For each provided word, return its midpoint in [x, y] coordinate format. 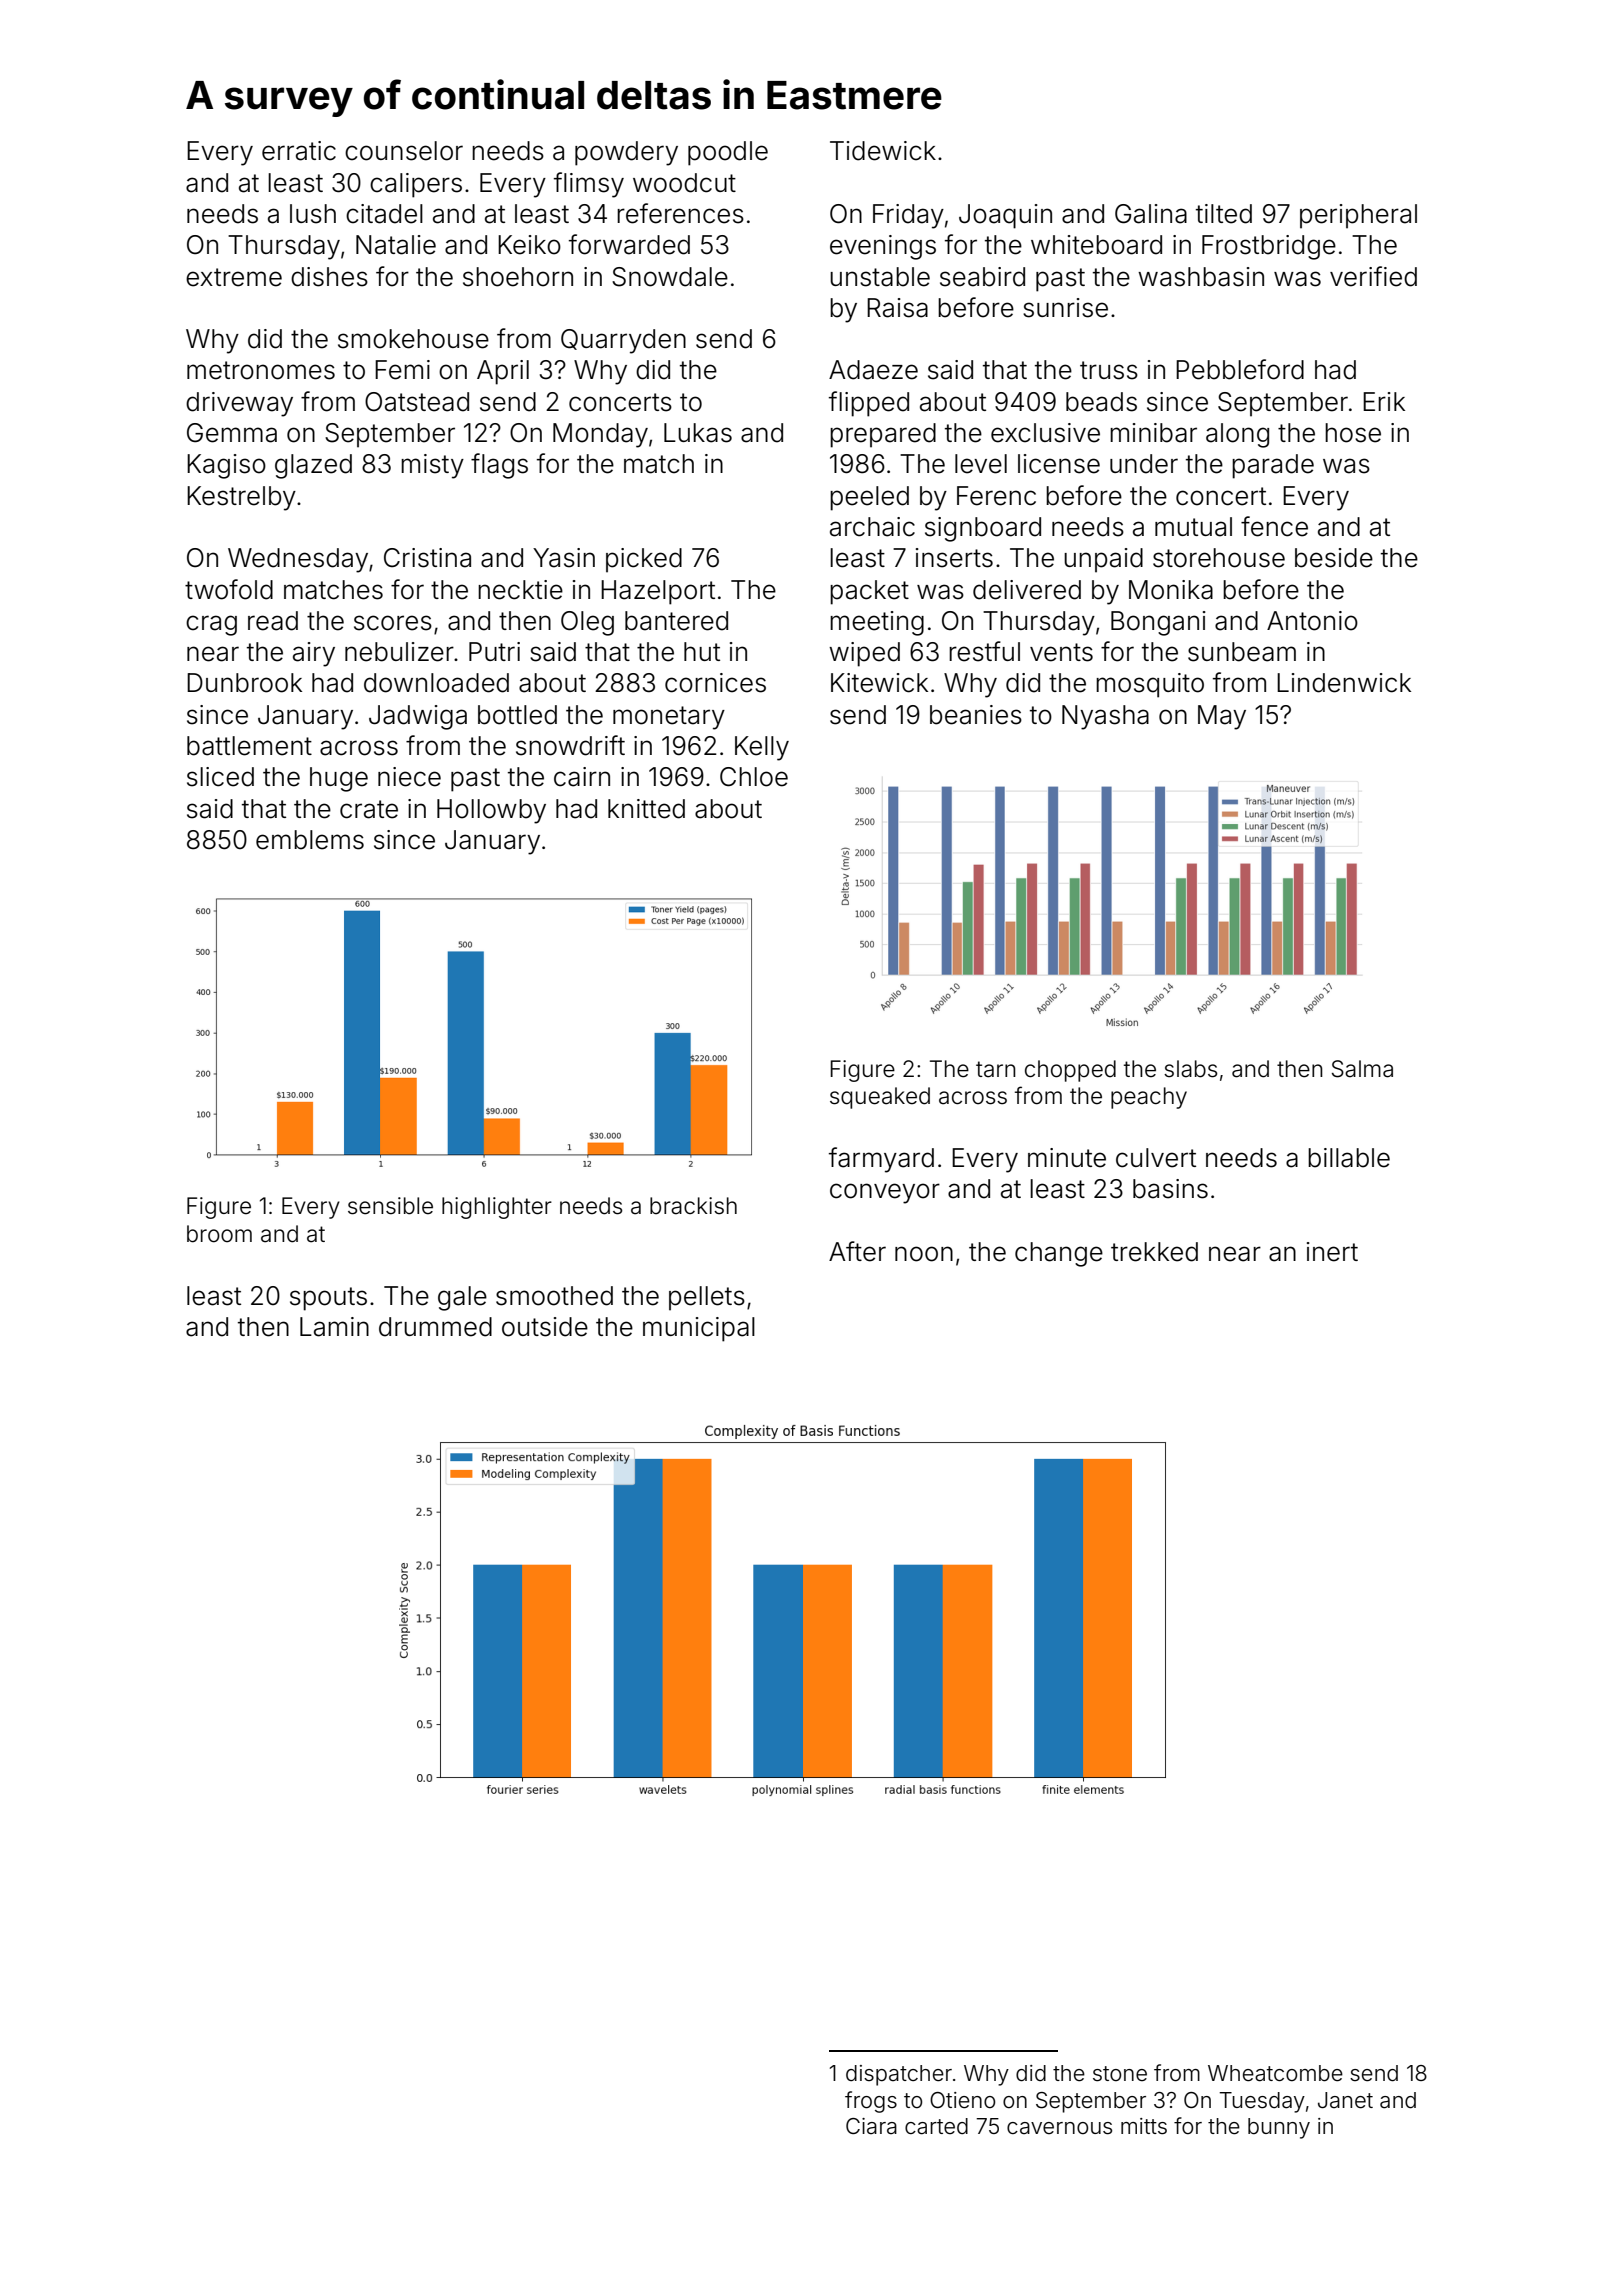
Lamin [334, 1327]
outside [545, 1327]
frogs [871, 2102]
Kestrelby [241, 498]
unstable [880, 277]
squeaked [880, 1098]
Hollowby [491, 811]
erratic [299, 151]
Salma [1362, 1069]
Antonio [1312, 621]
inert [1332, 1252]
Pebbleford [1240, 369]
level [981, 464]
